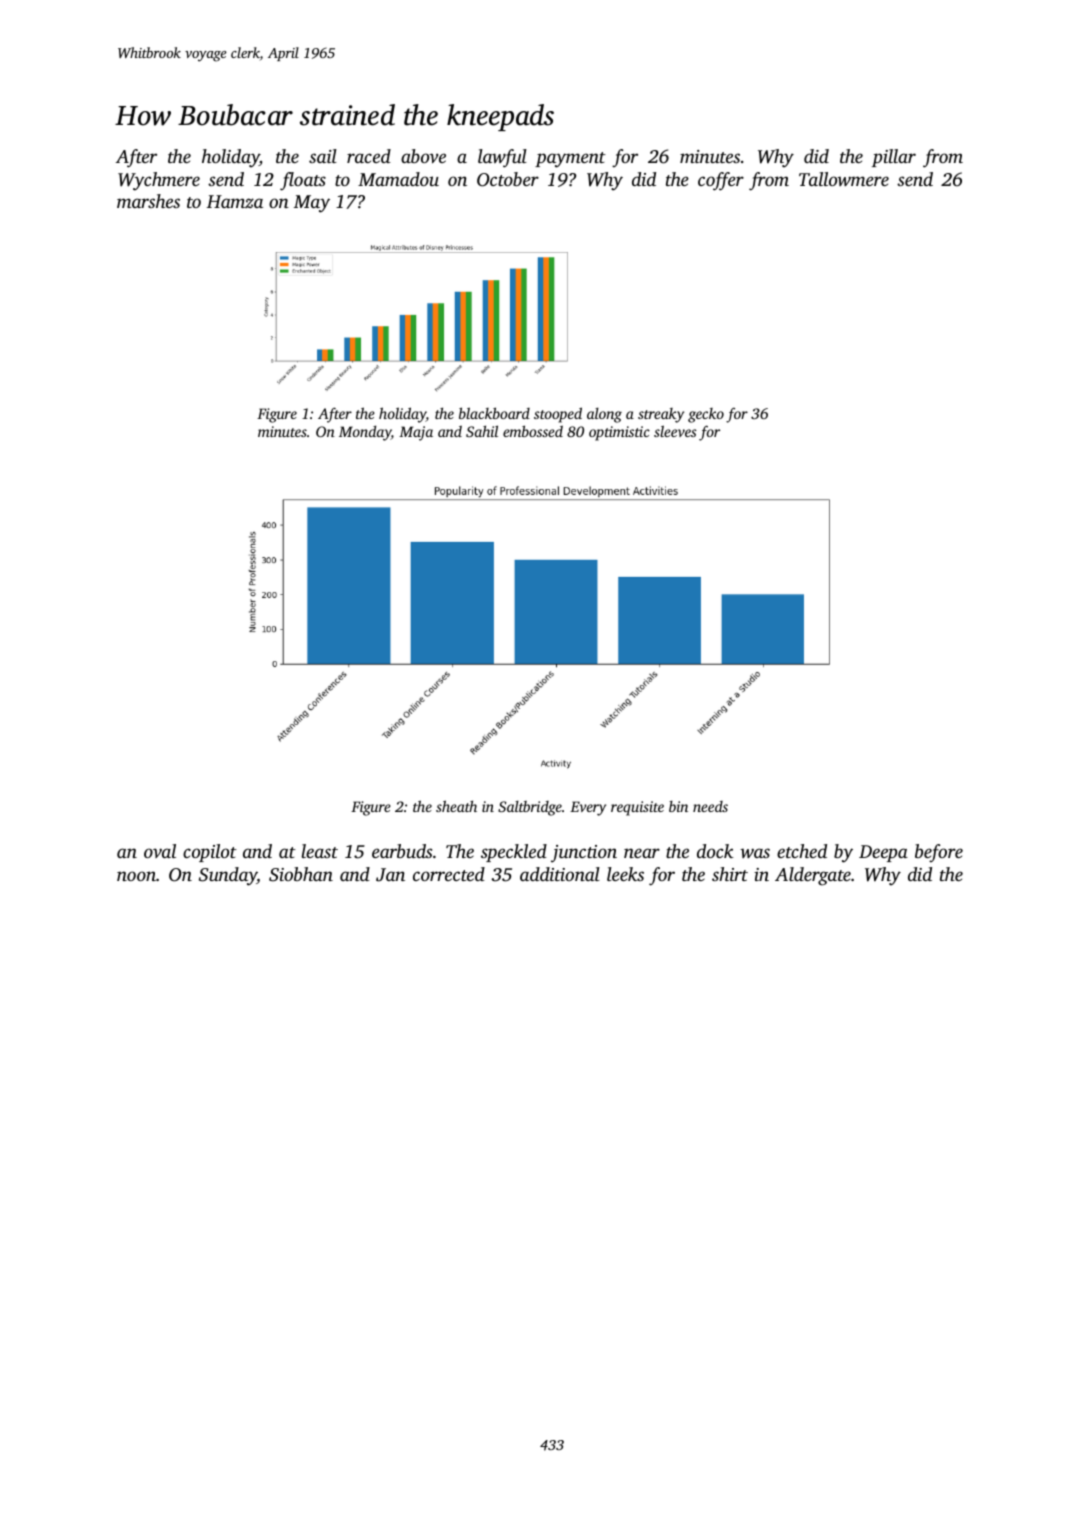  I want to click on stooped, so click(558, 415).
